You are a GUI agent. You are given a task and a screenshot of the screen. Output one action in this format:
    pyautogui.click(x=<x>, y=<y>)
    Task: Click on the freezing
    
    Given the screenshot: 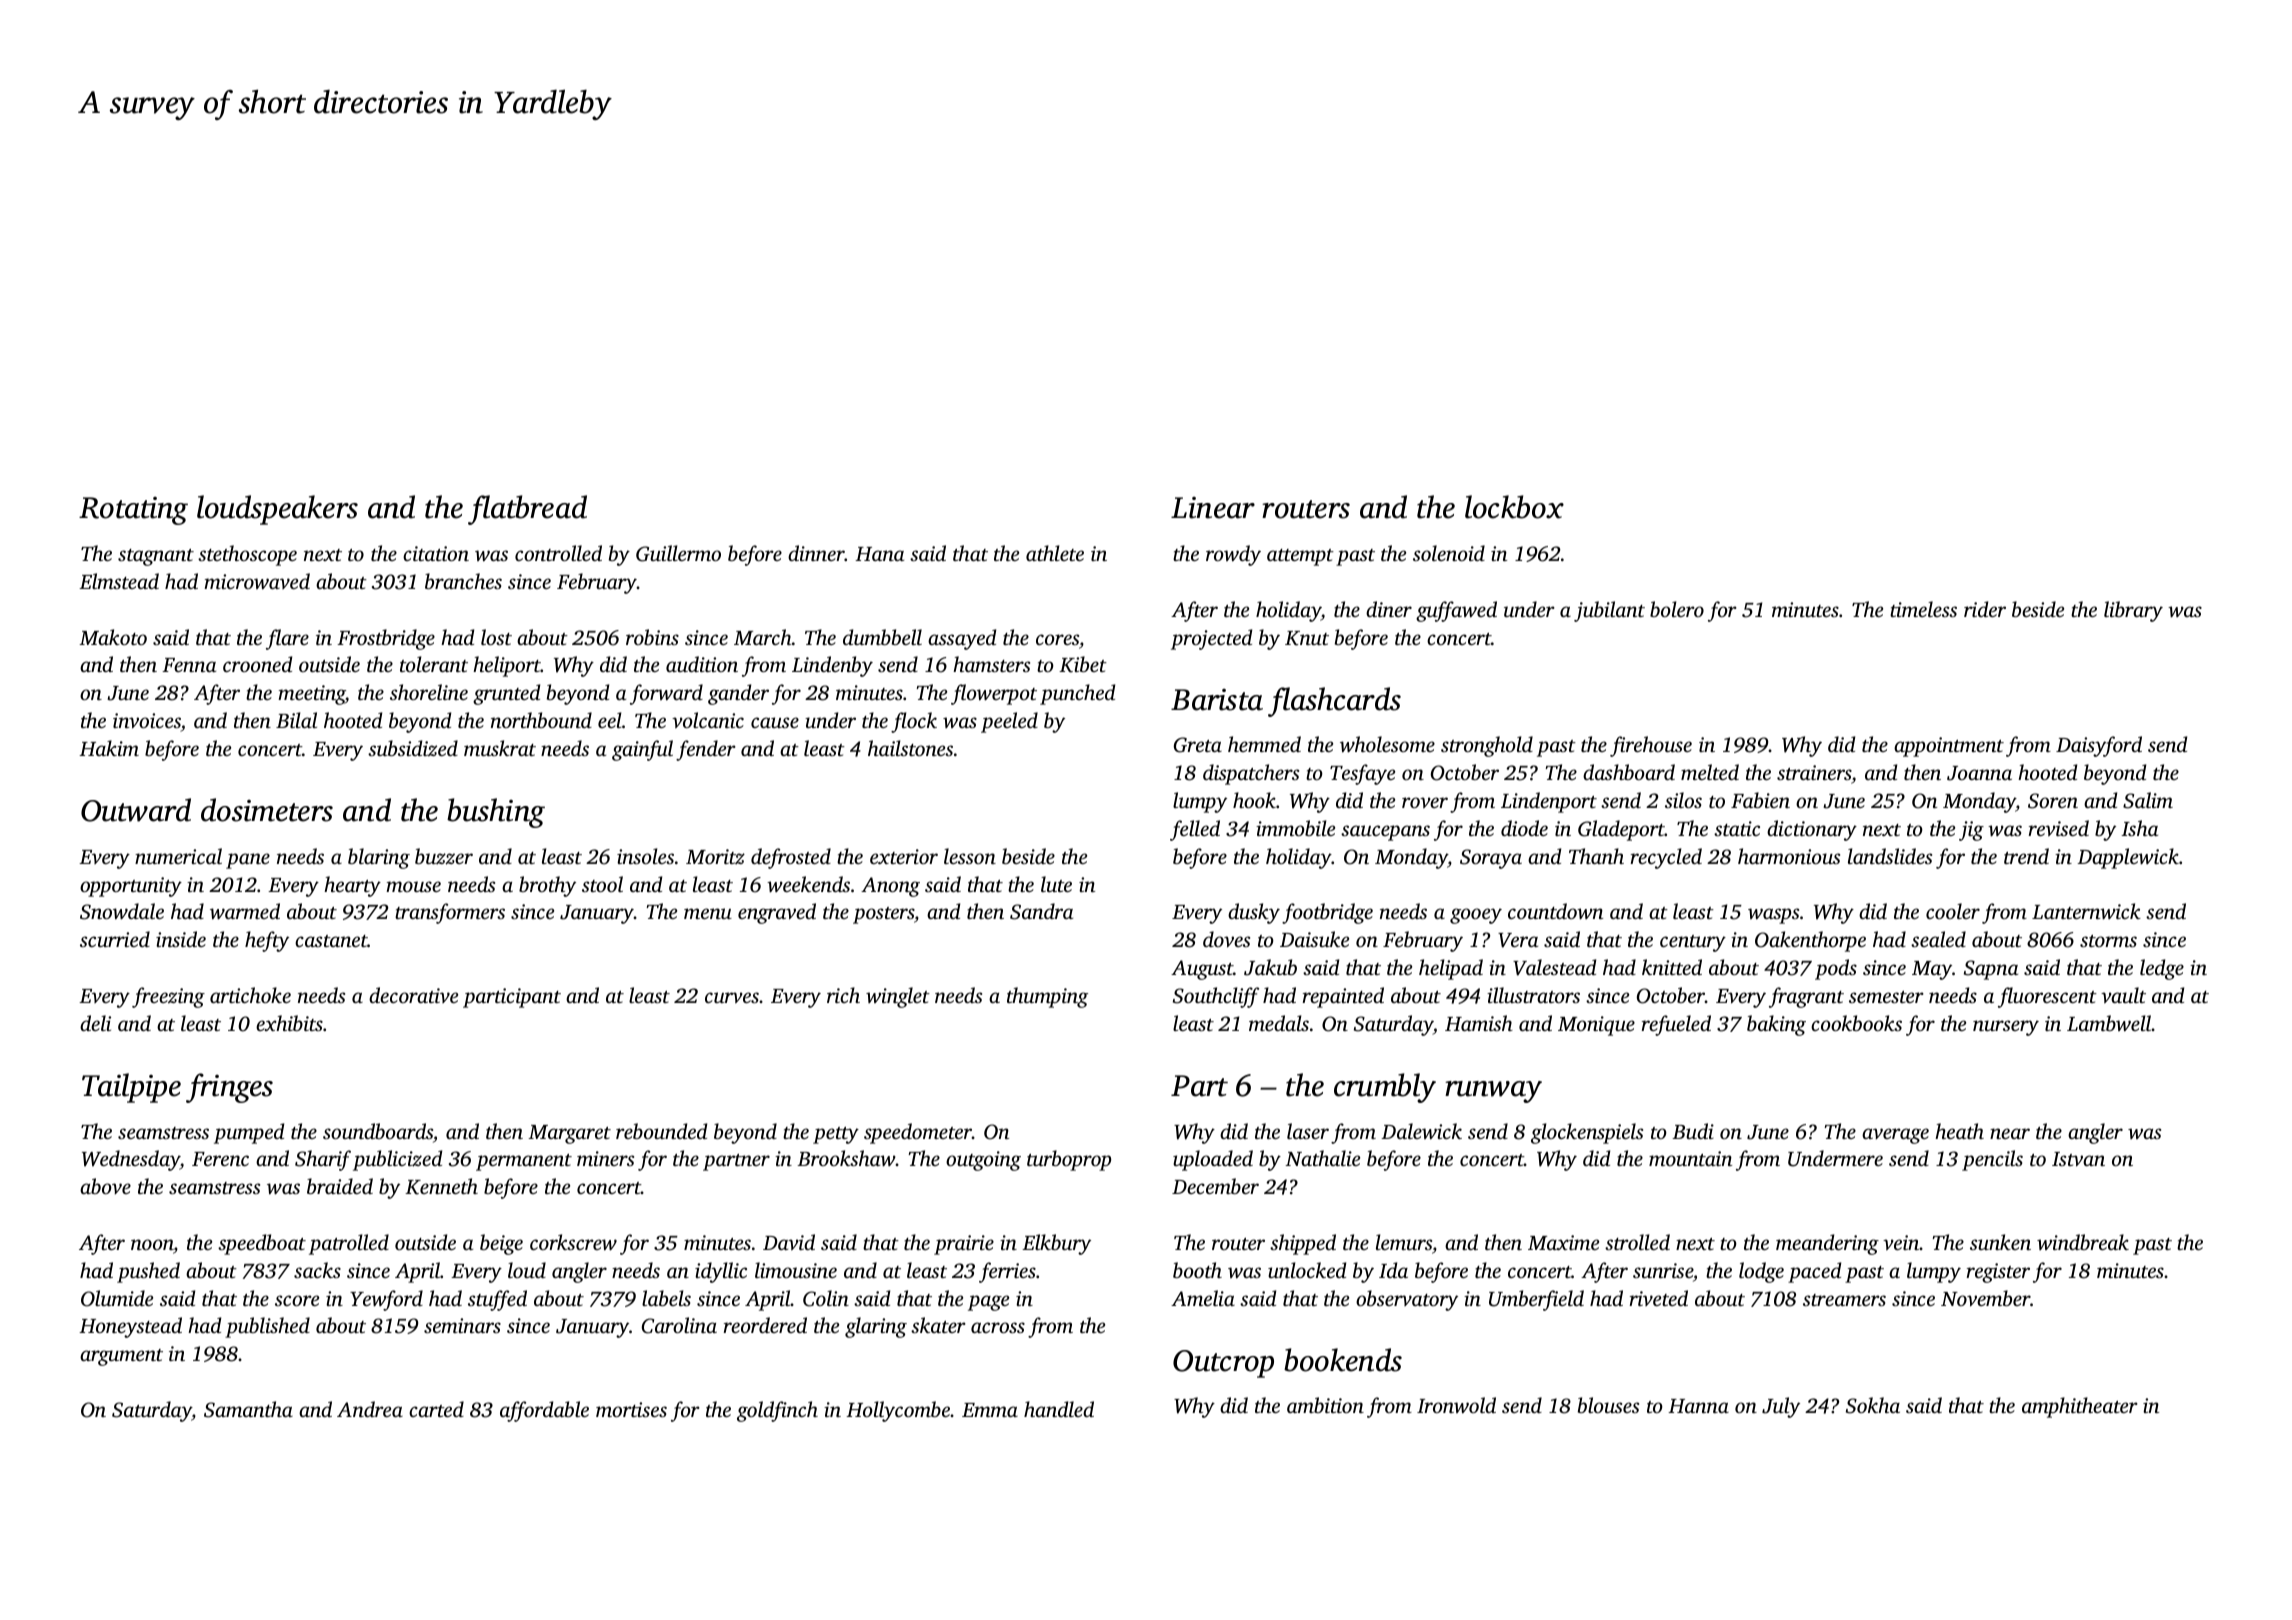 What is the action you would take?
    pyautogui.click(x=168, y=997)
